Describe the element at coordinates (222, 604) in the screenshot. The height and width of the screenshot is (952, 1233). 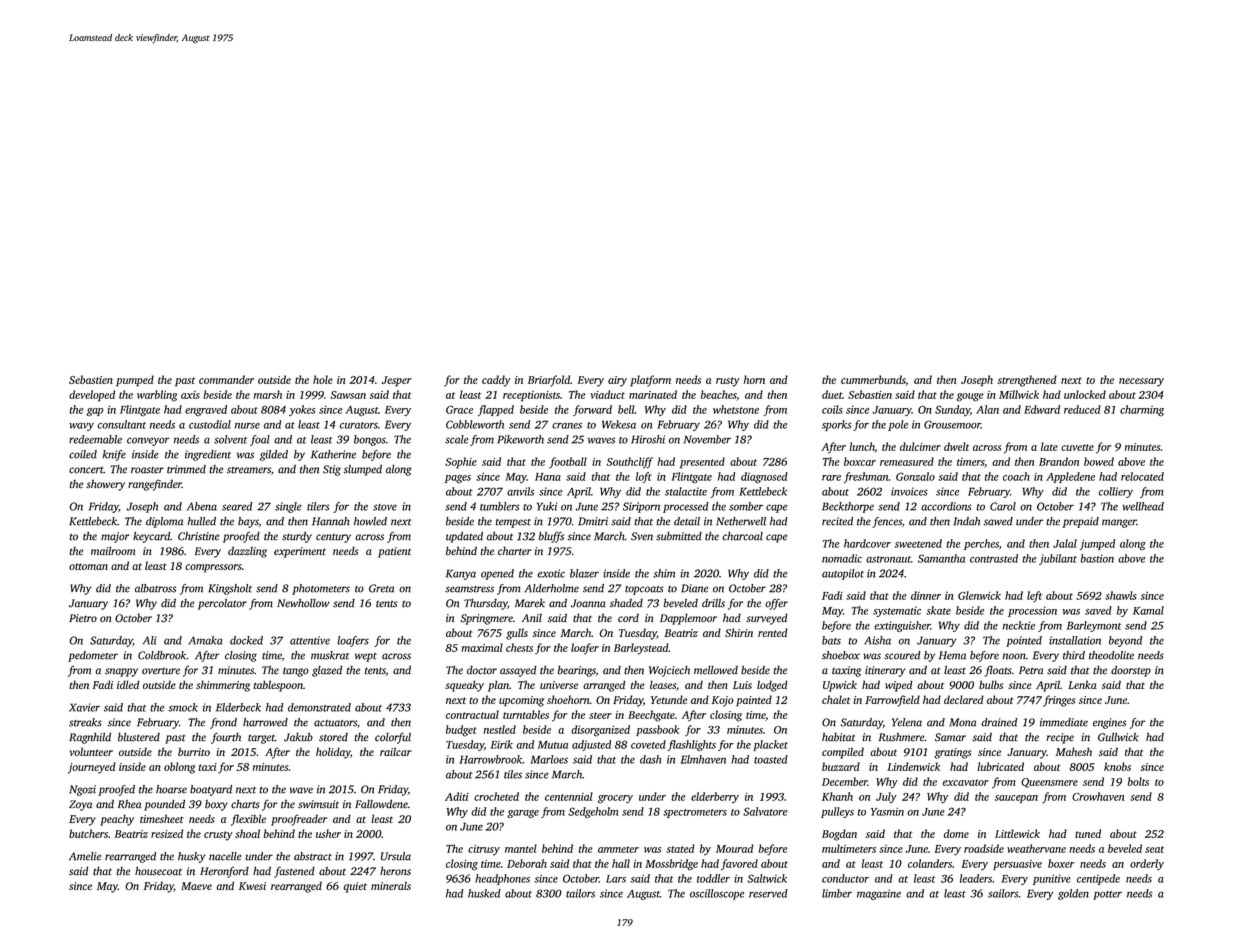
I see `percolator` at that location.
